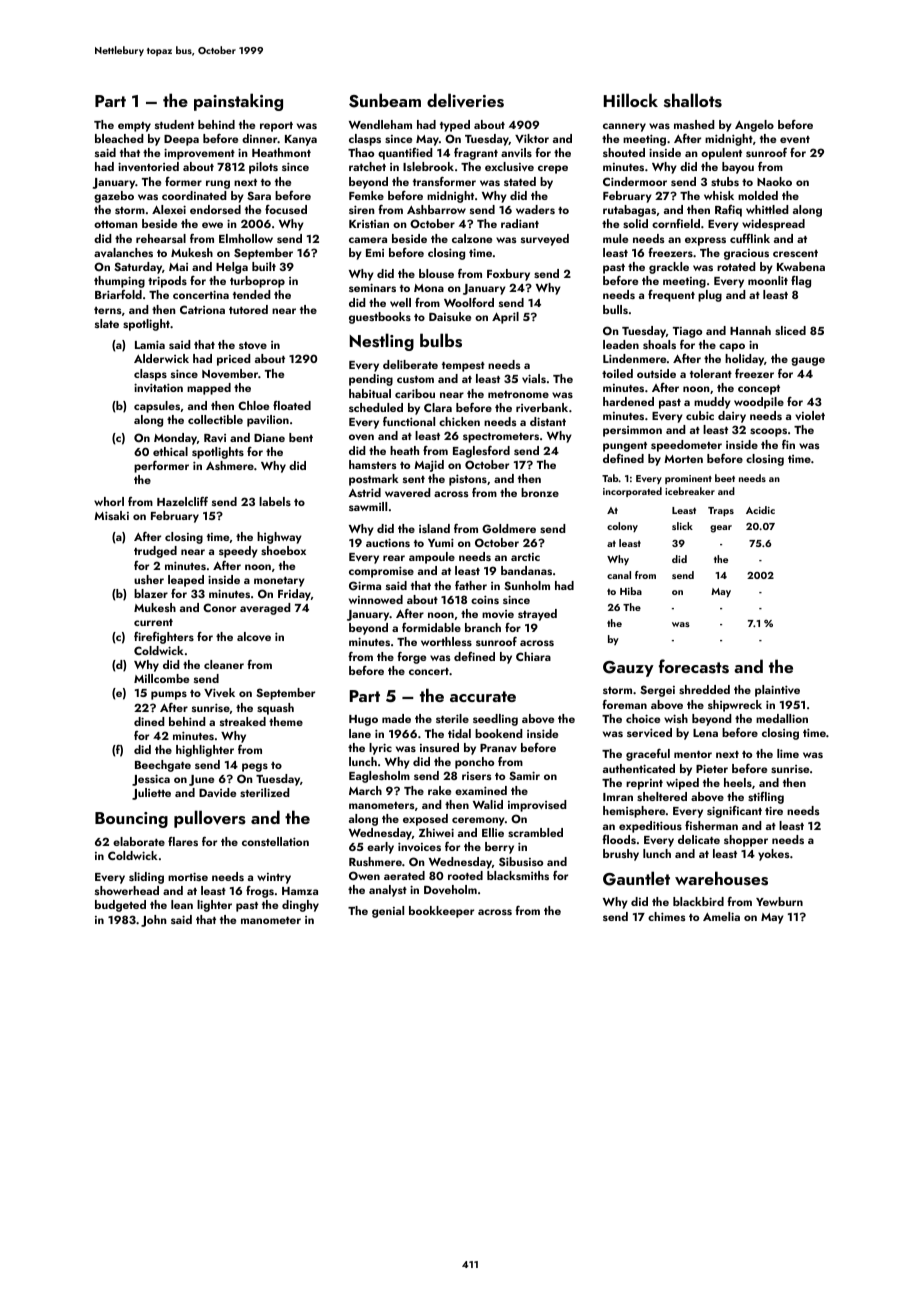  What do you see at coordinates (712, 403) in the screenshot?
I see `muddy` at bounding box center [712, 403].
